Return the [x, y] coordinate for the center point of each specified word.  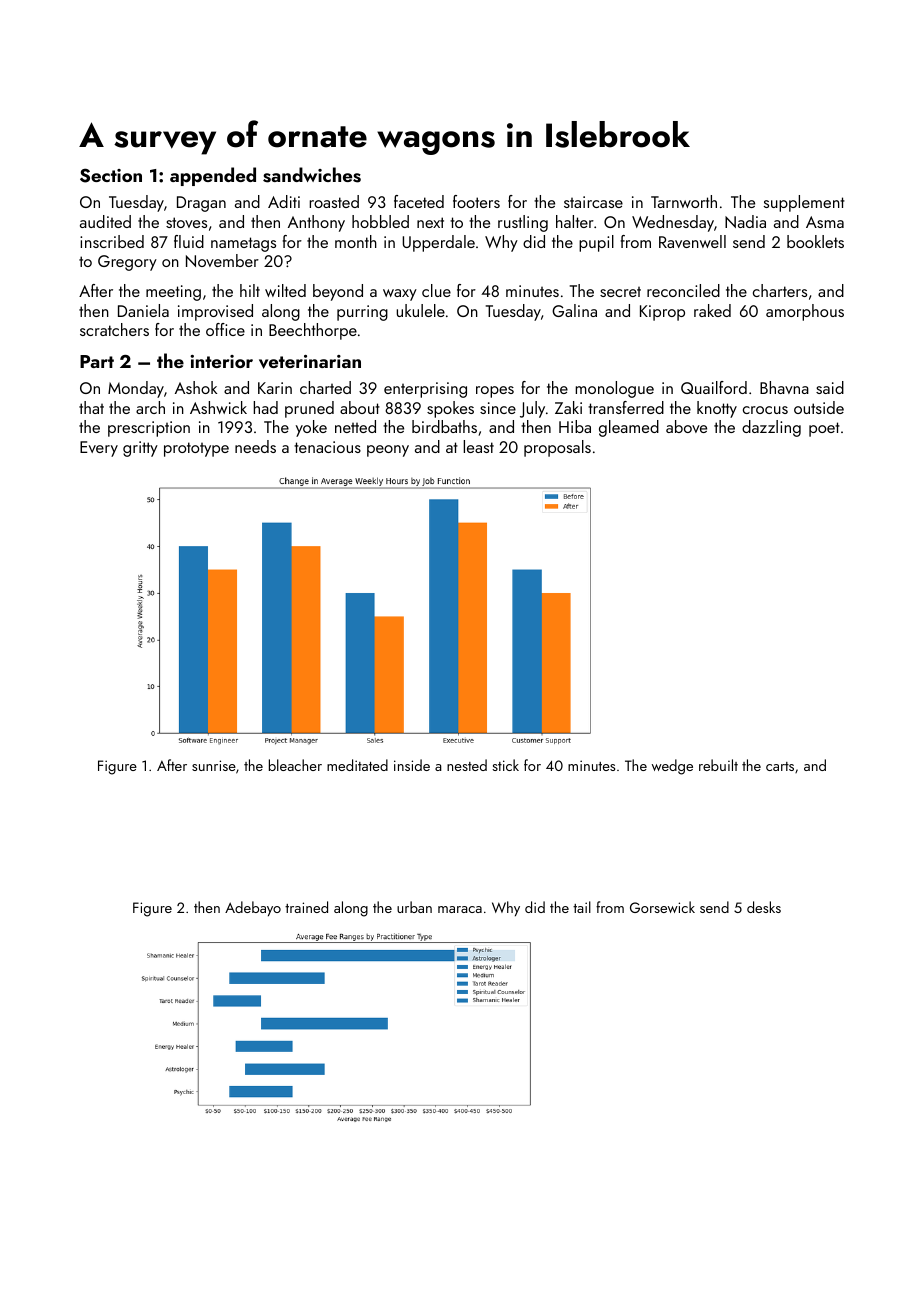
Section [111, 175]
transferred [626, 407]
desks [764, 907]
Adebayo [253, 908]
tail [582, 907]
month [356, 241]
